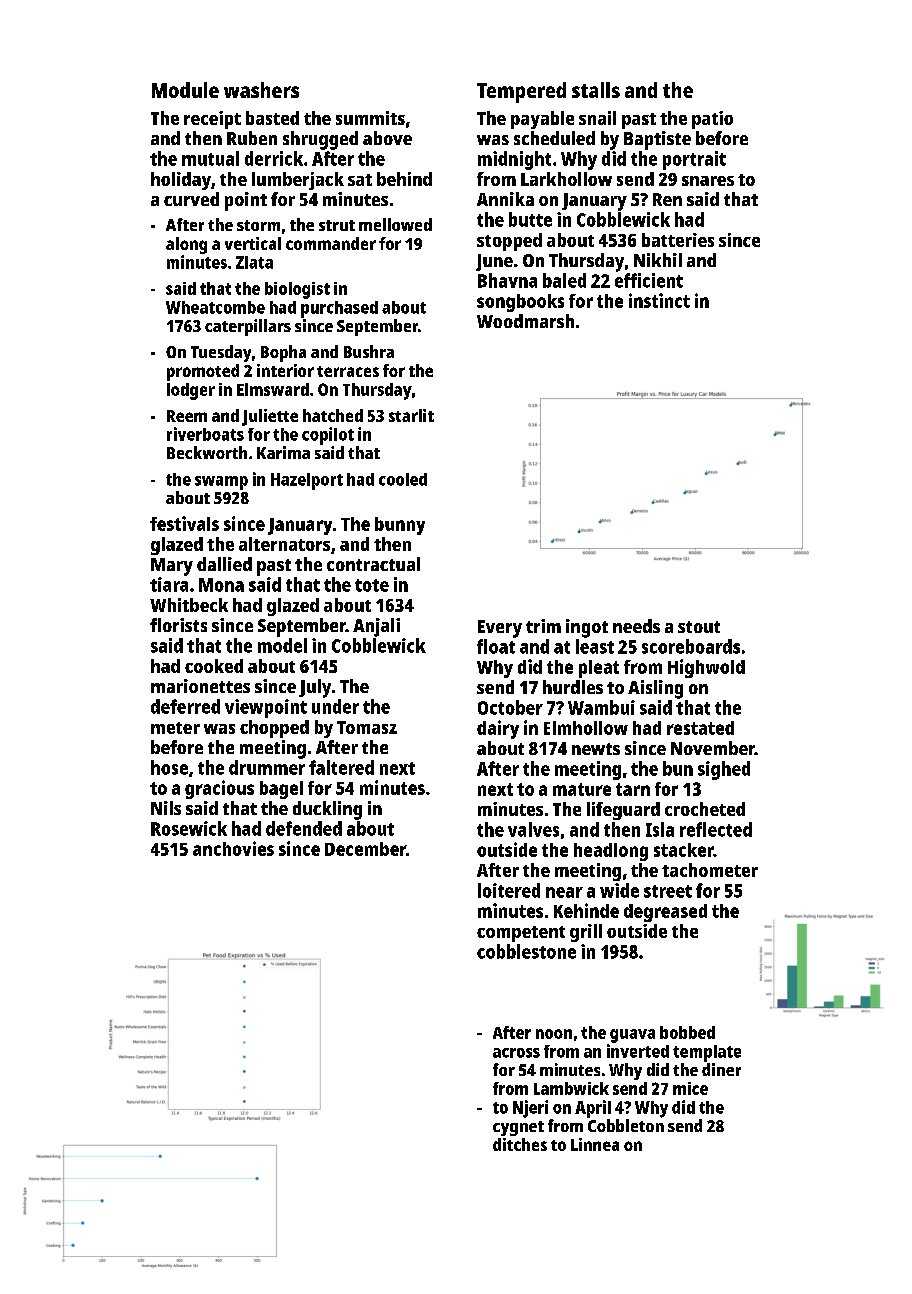 The image size is (912, 1294). Describe the element at coordinates (636, 626) in the image. I see `needs` at that location.
